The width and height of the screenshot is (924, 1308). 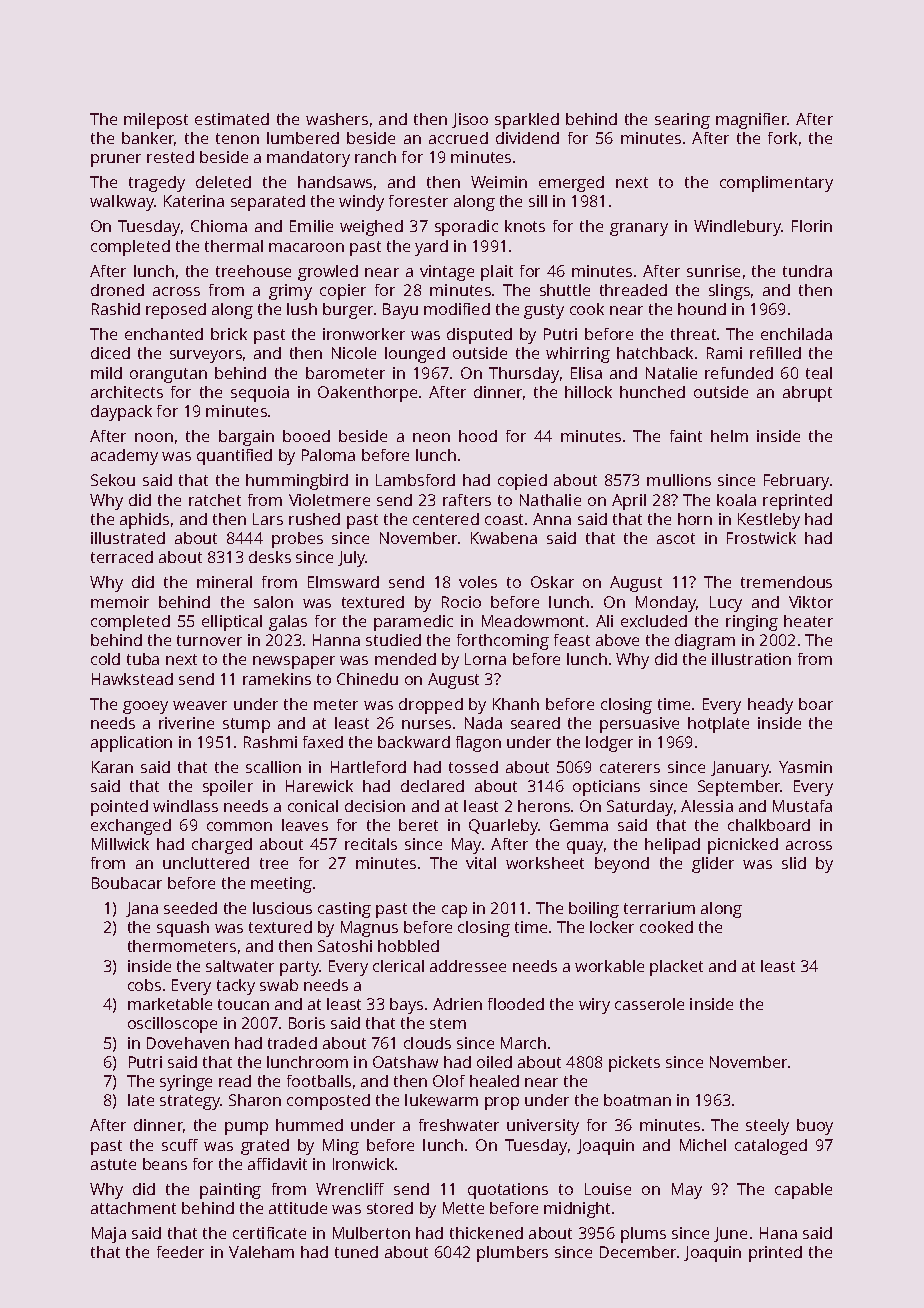 What do you see at coordinates (371, 228) in the screenshot?
I see `weighed` at bounding box center [371, 228].
